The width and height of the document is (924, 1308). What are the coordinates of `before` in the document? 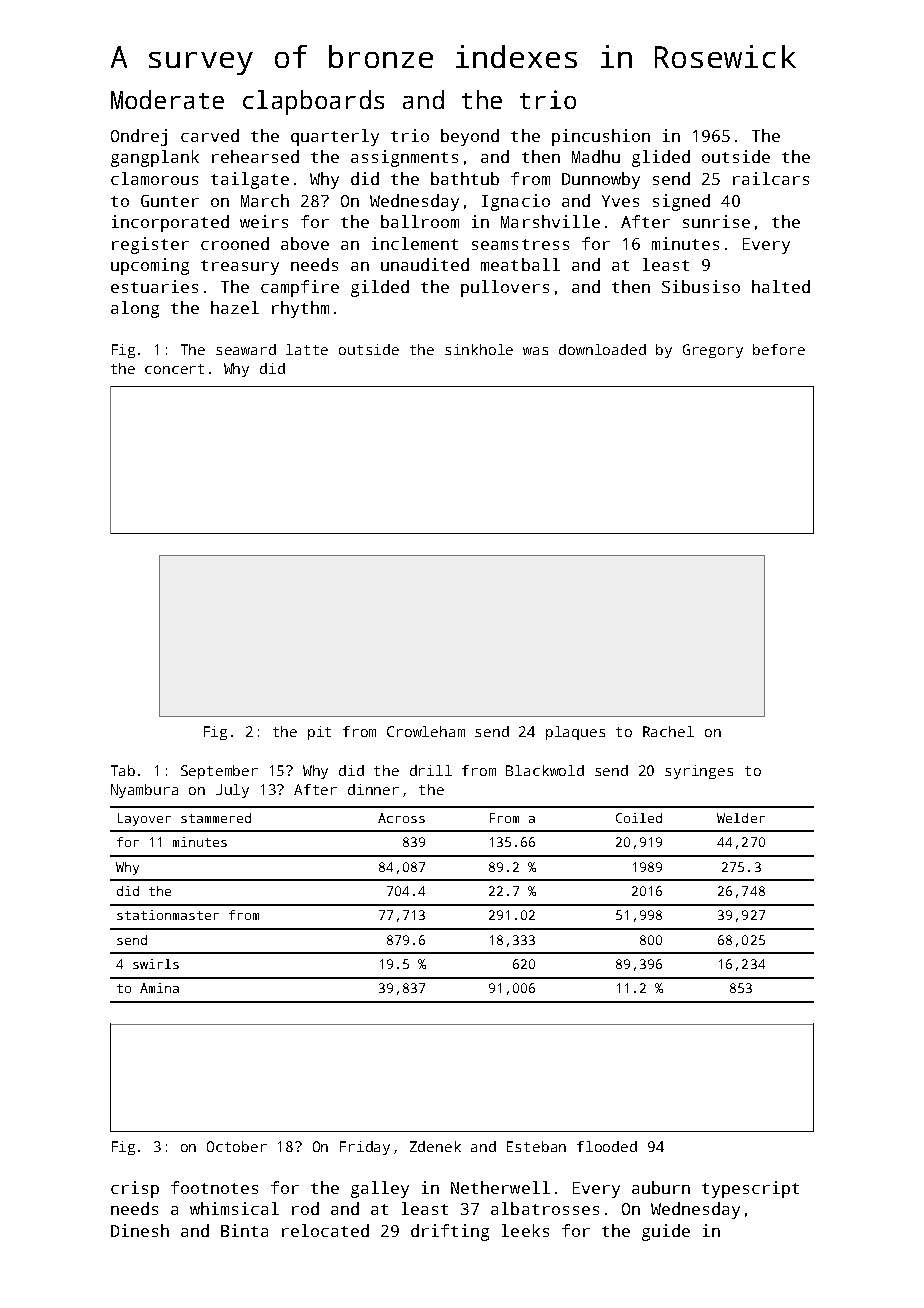 It's located at (779, 349).
